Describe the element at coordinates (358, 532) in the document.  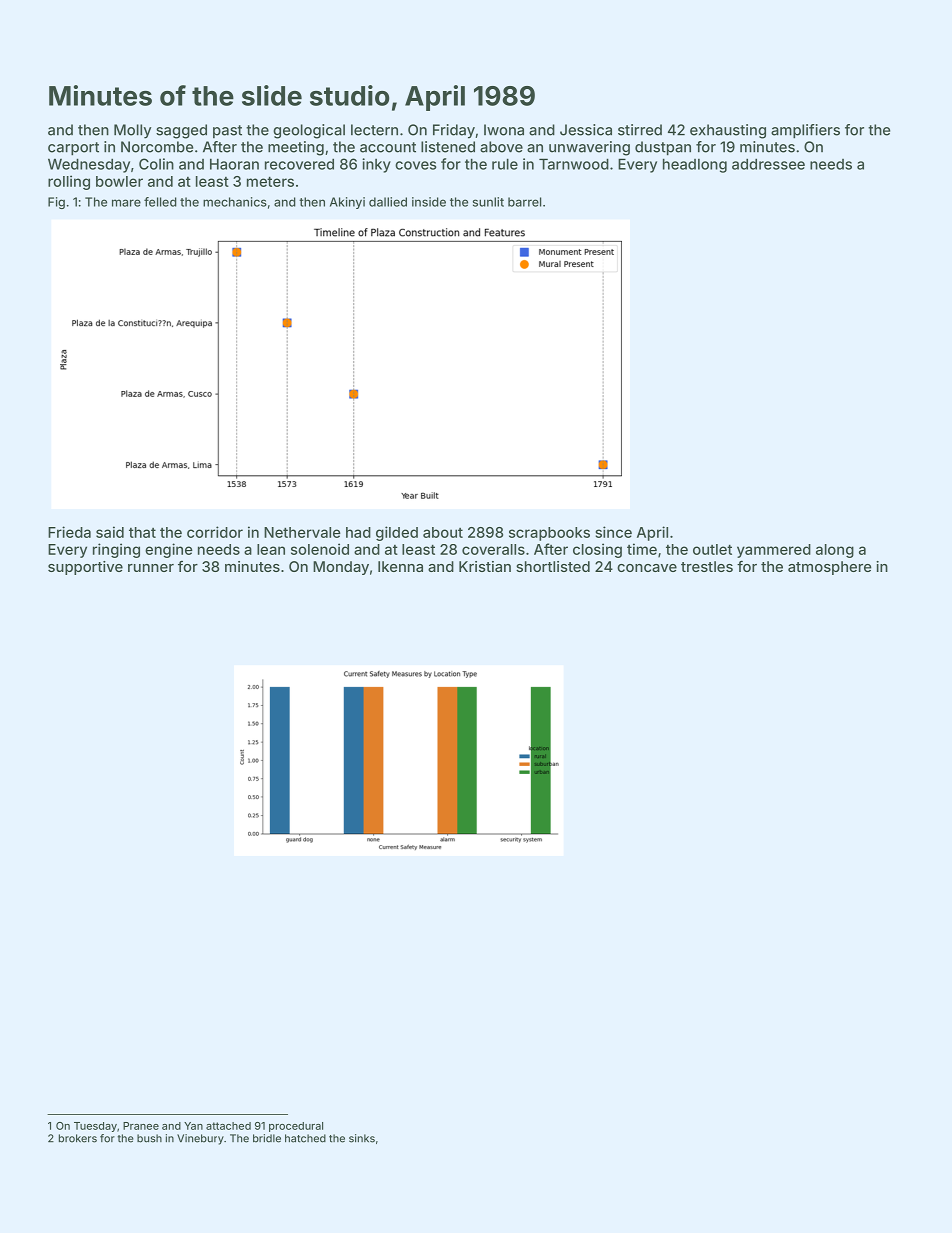
I see `had` at that location.
